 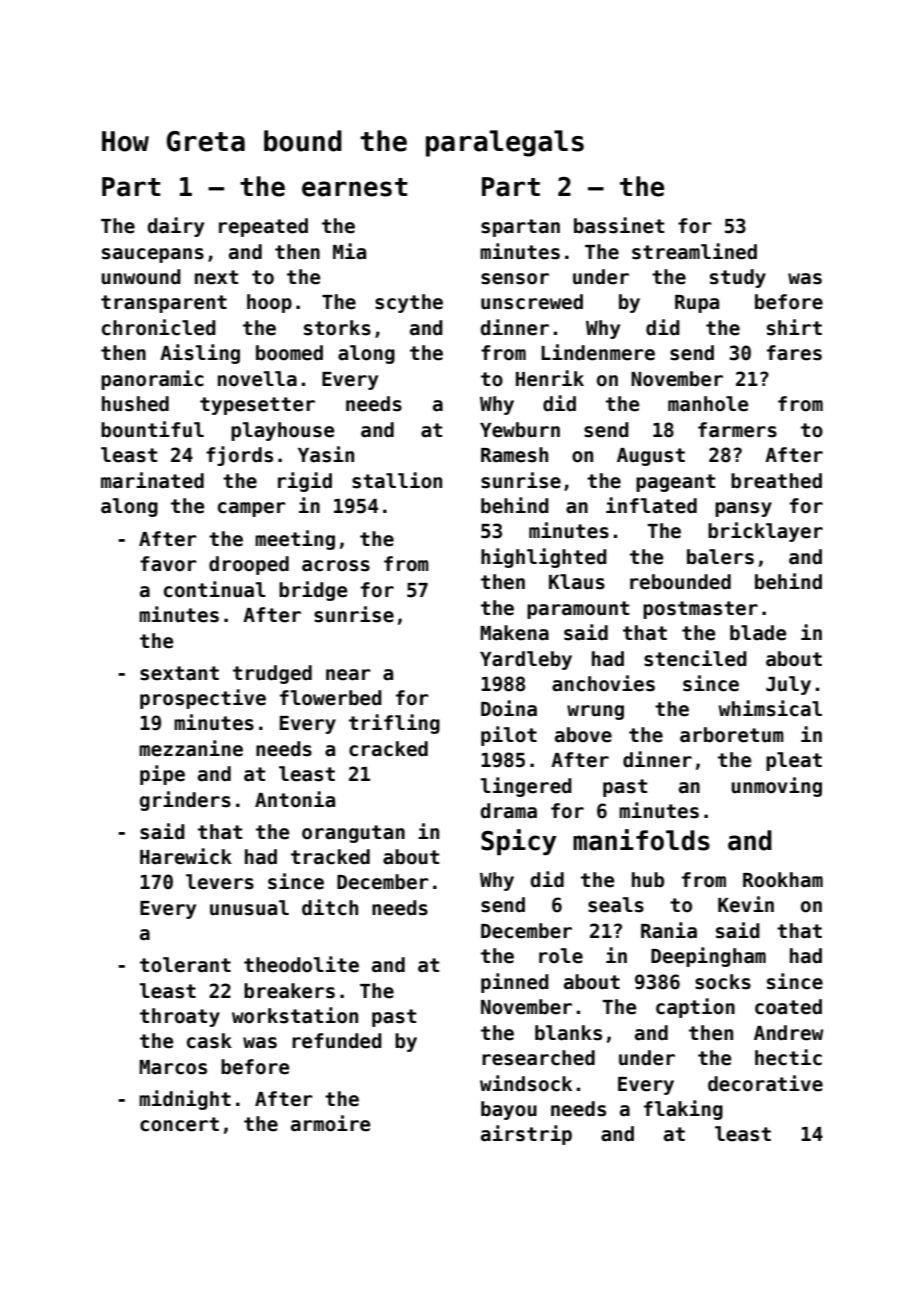 What do you see at coordinates (349, 251) in the screenshot?
I see `Mia` at bounding box center [349, 251].
